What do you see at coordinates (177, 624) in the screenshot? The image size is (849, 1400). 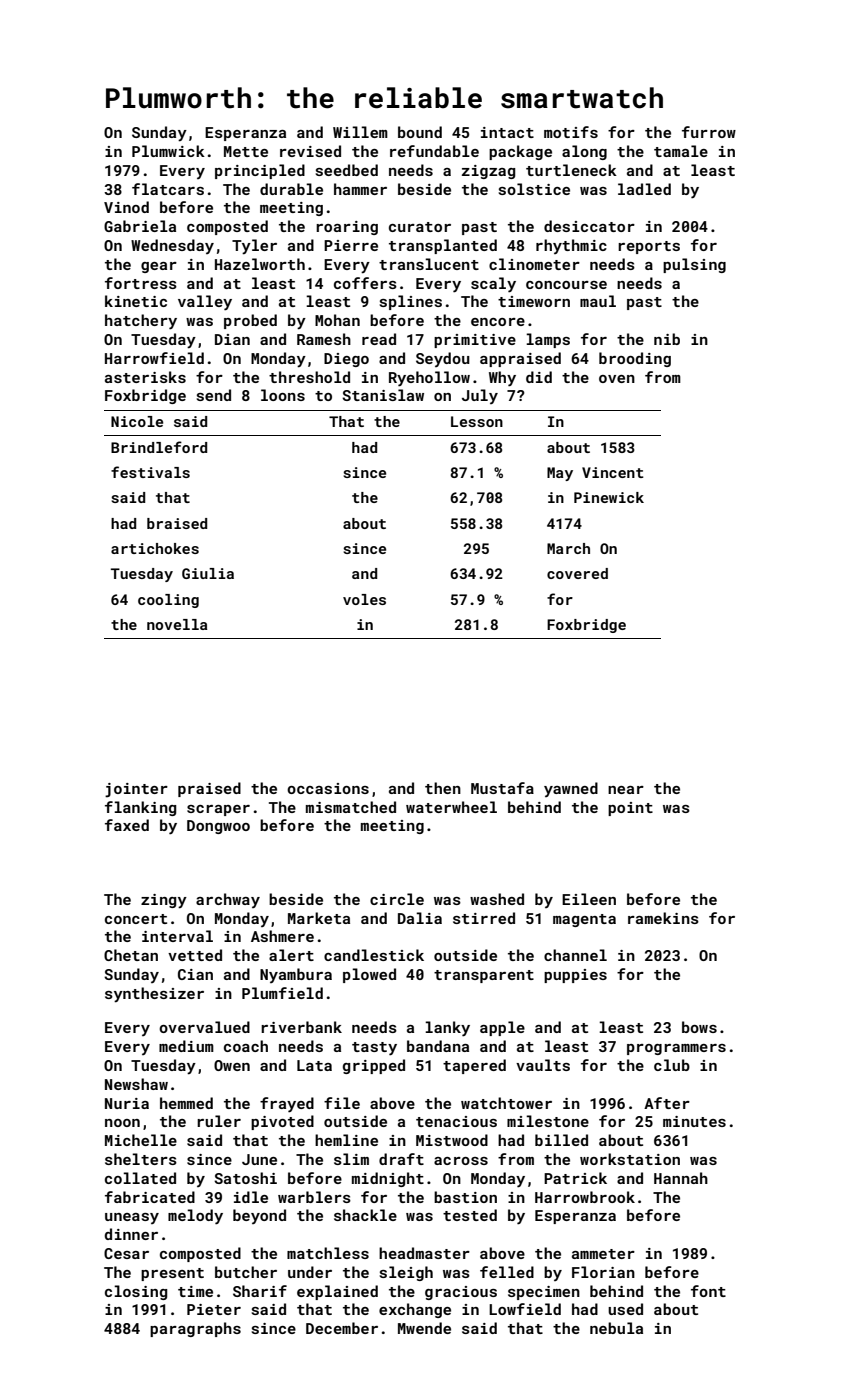 I see `novella` at bounding box center [177, 624].
